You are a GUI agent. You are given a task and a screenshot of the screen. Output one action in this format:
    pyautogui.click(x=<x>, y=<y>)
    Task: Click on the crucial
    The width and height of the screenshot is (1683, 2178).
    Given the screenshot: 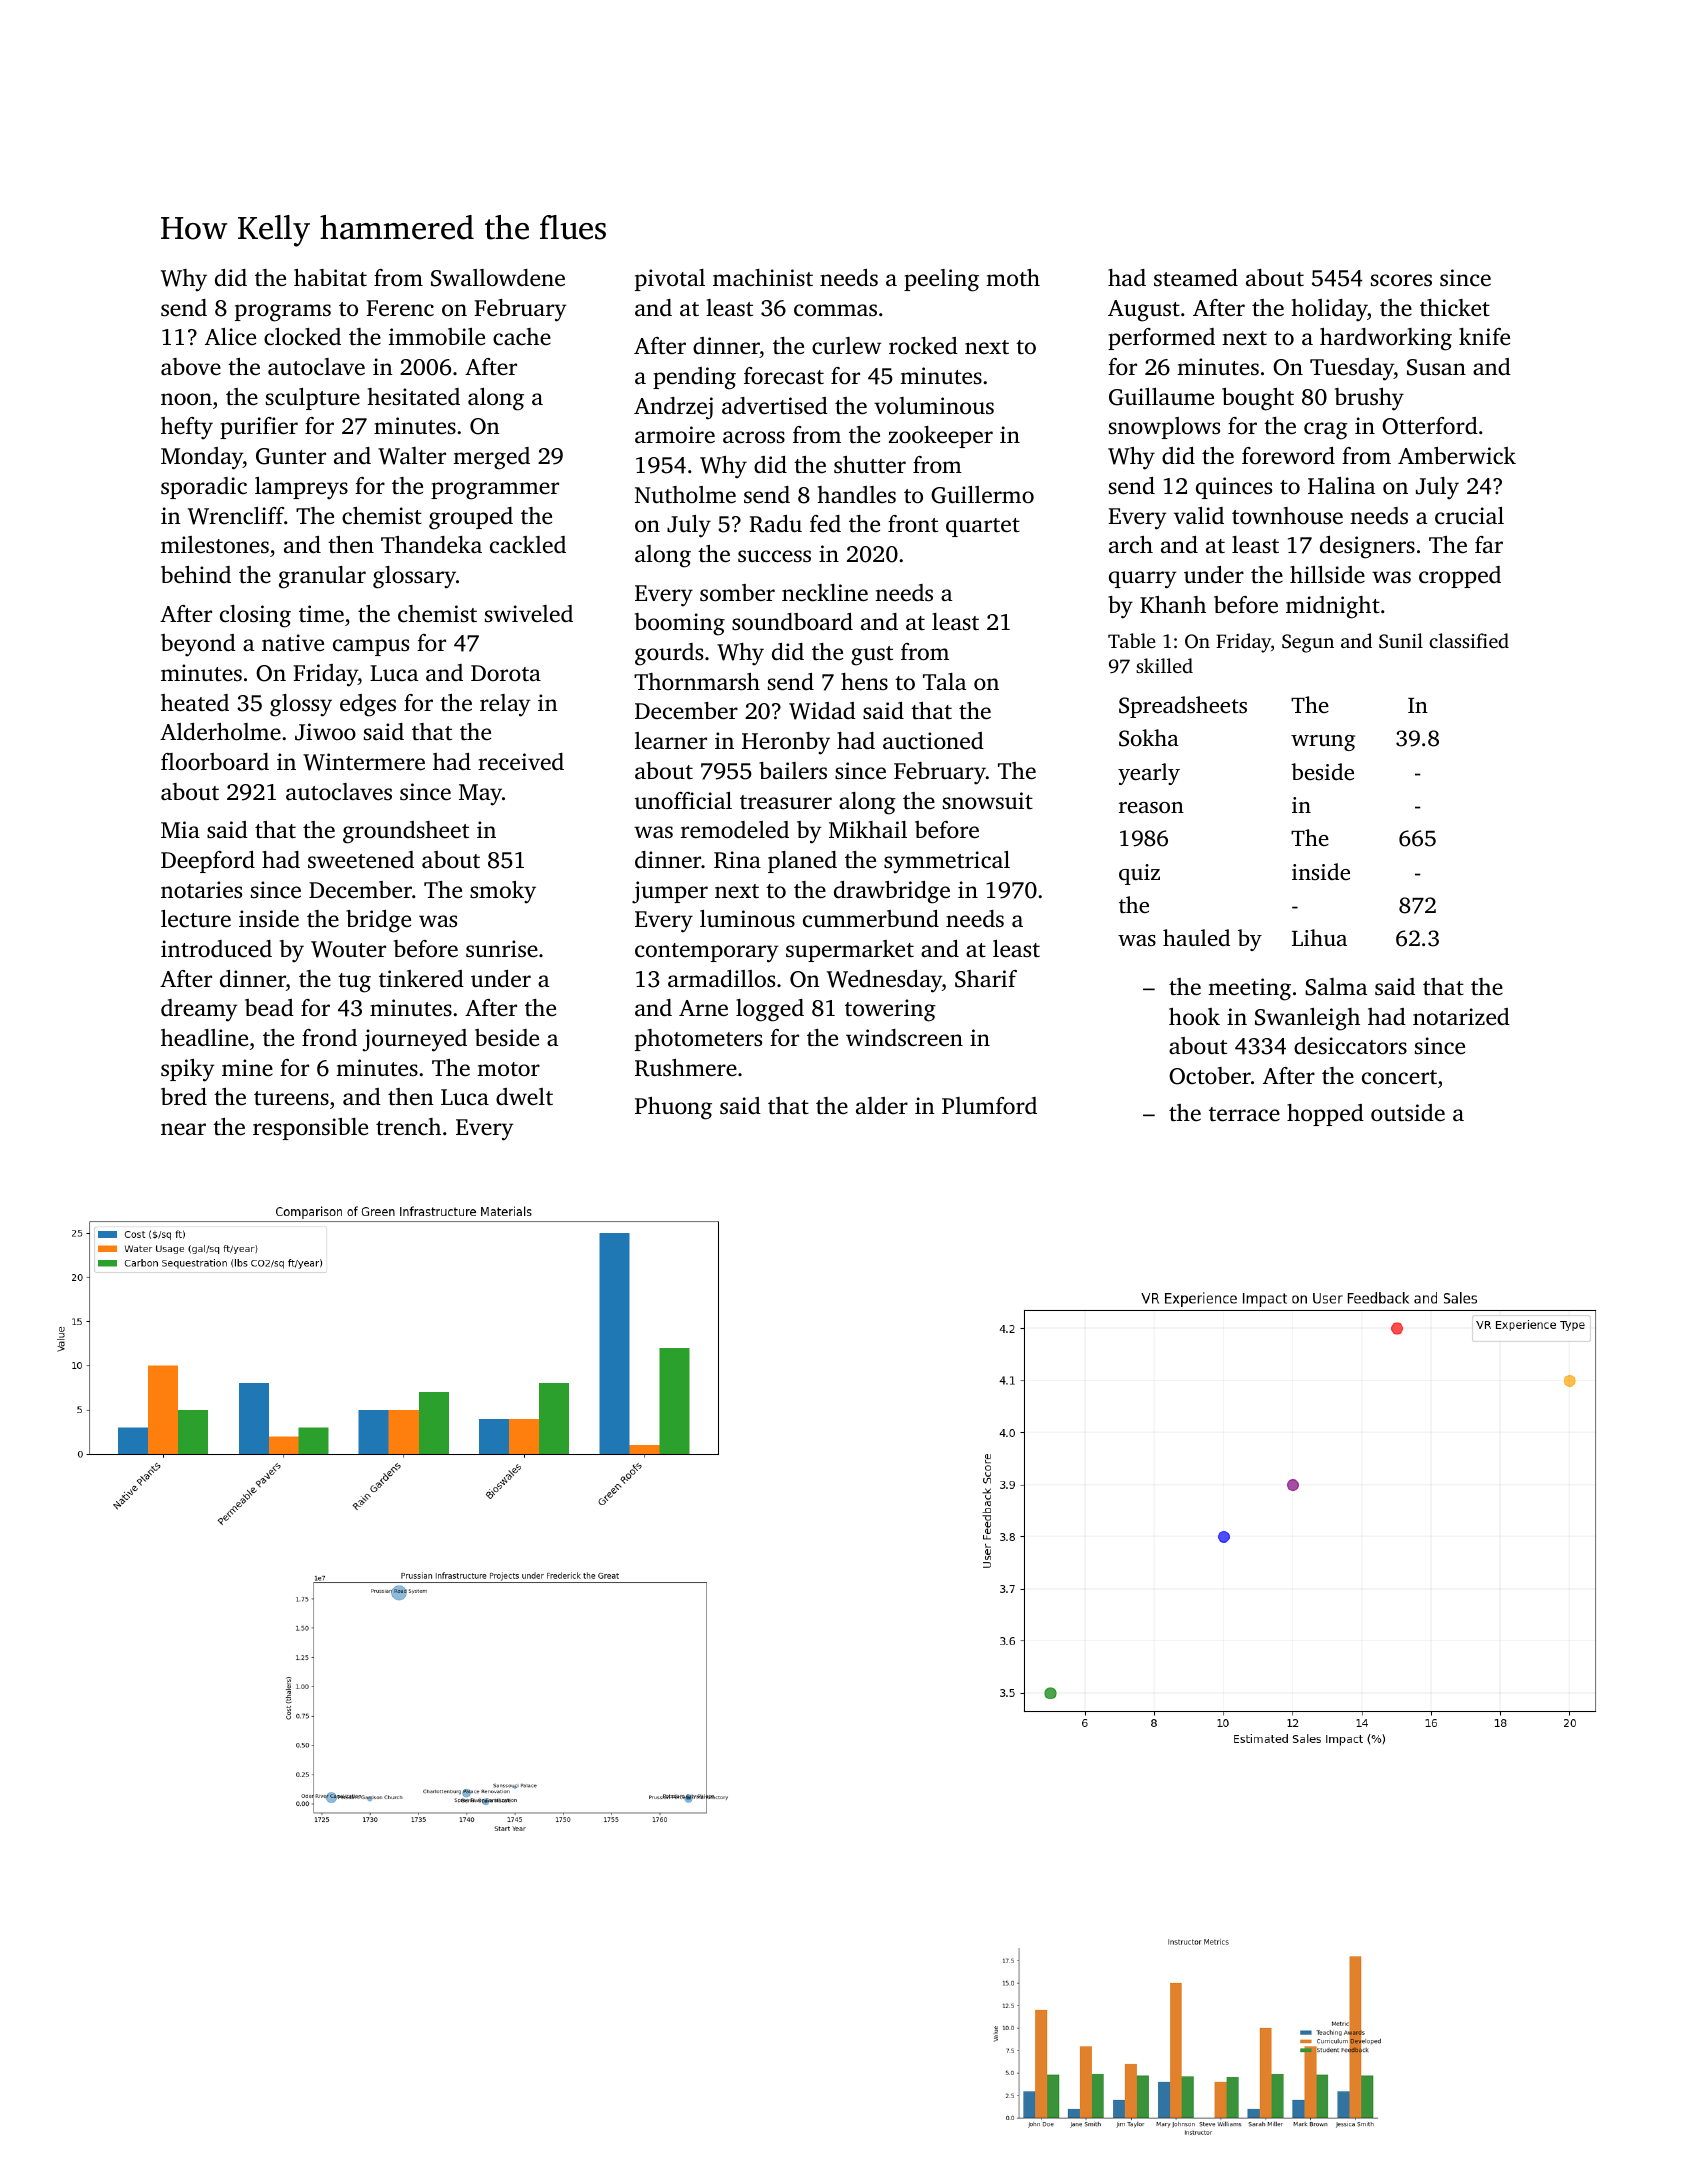 What is the action you would take?
    pyautogui.click(x=1469, y=516)
